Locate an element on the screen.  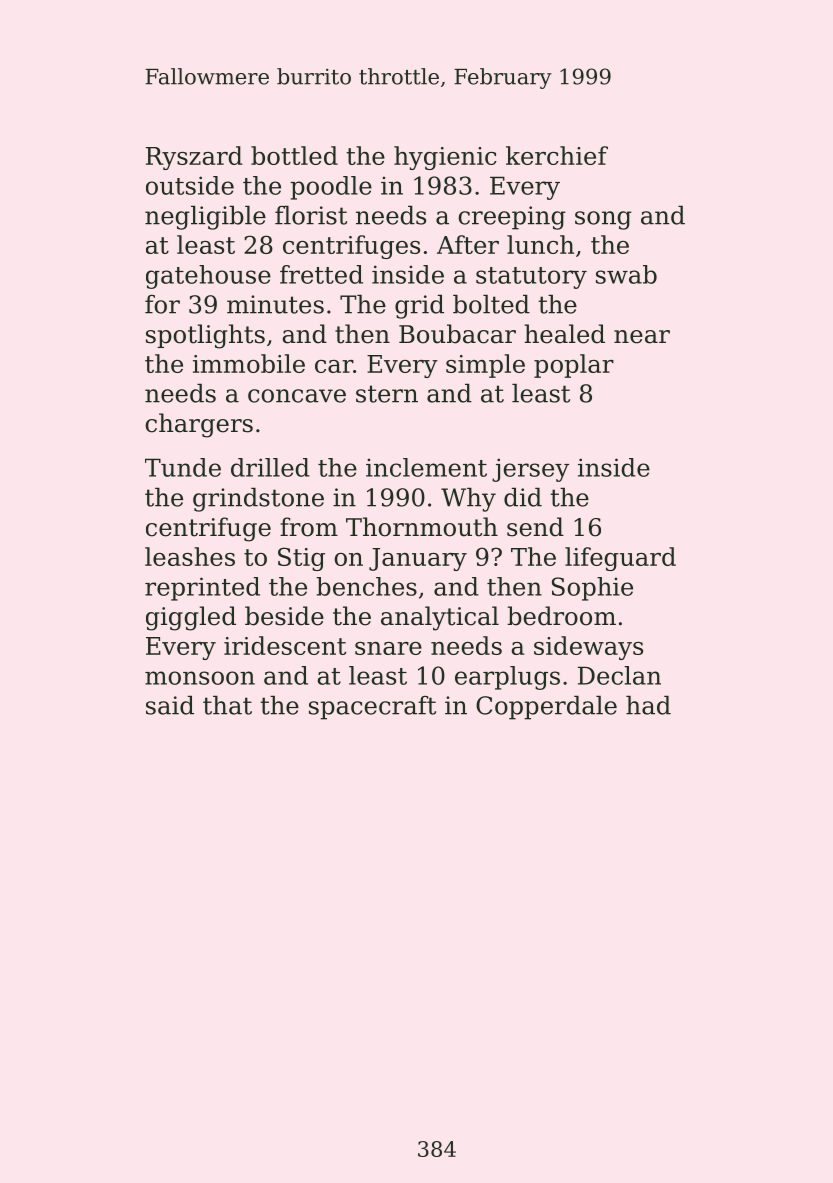
that is located at coordinates (227, 705).
